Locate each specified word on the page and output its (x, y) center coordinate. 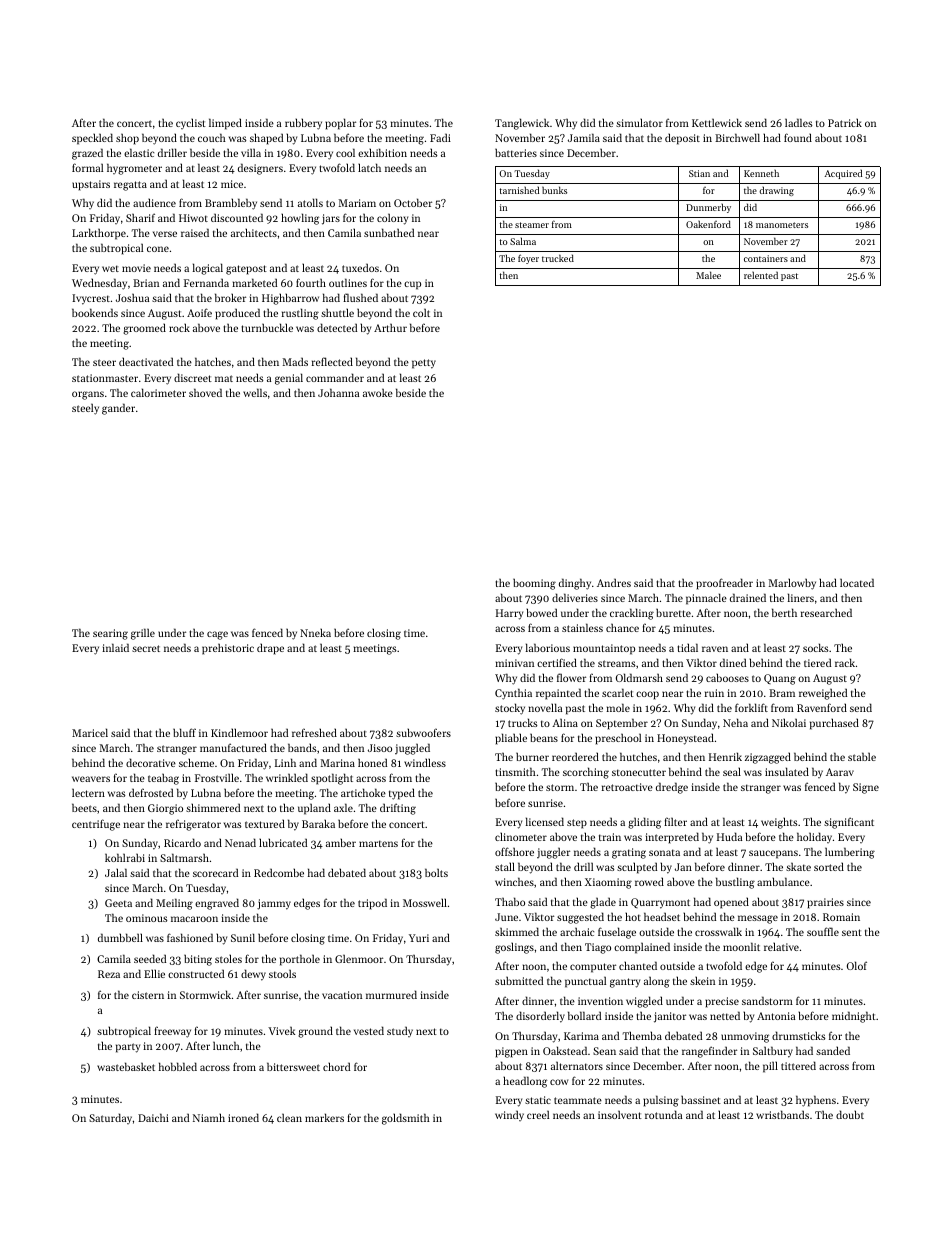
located (857, 582)
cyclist (191, 123)
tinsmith (515, 771)
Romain (841, 917)
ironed (243, 1117)
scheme (196, 762)
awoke (378, 392)
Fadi (440, 137)
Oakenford (708, 224)
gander (118, 409)
